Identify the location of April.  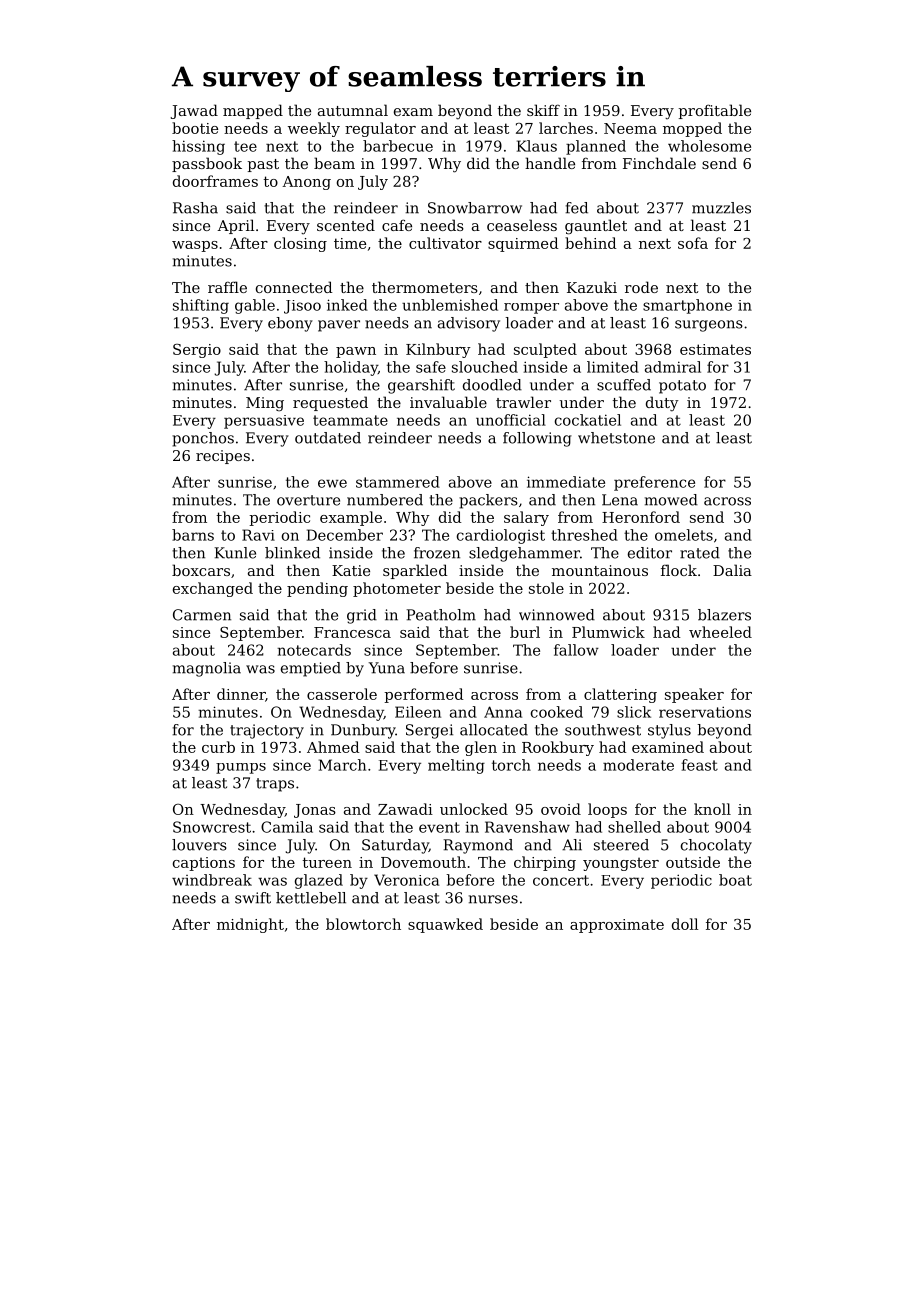
(235, 226).
